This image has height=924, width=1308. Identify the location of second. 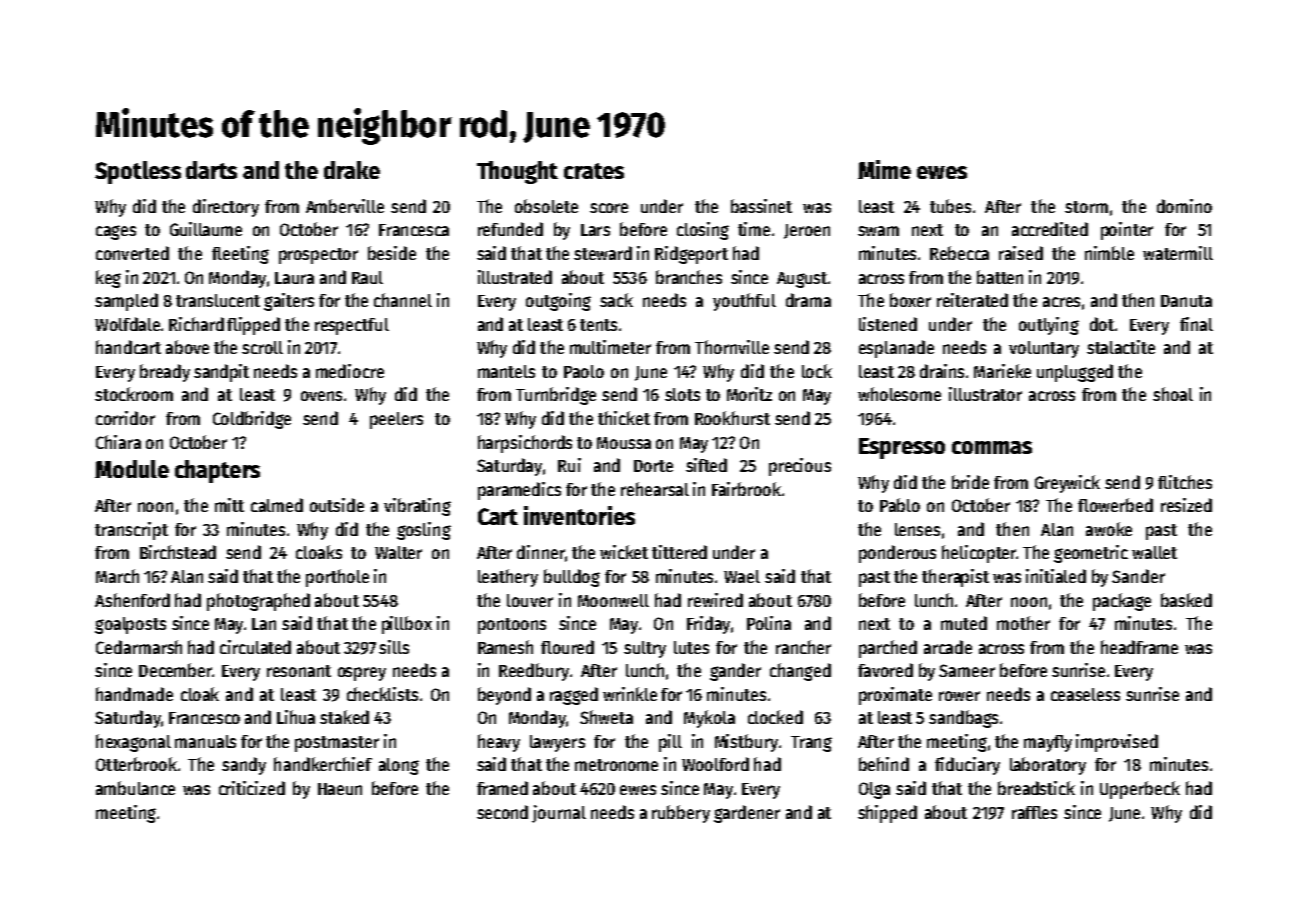
(502, 812).
